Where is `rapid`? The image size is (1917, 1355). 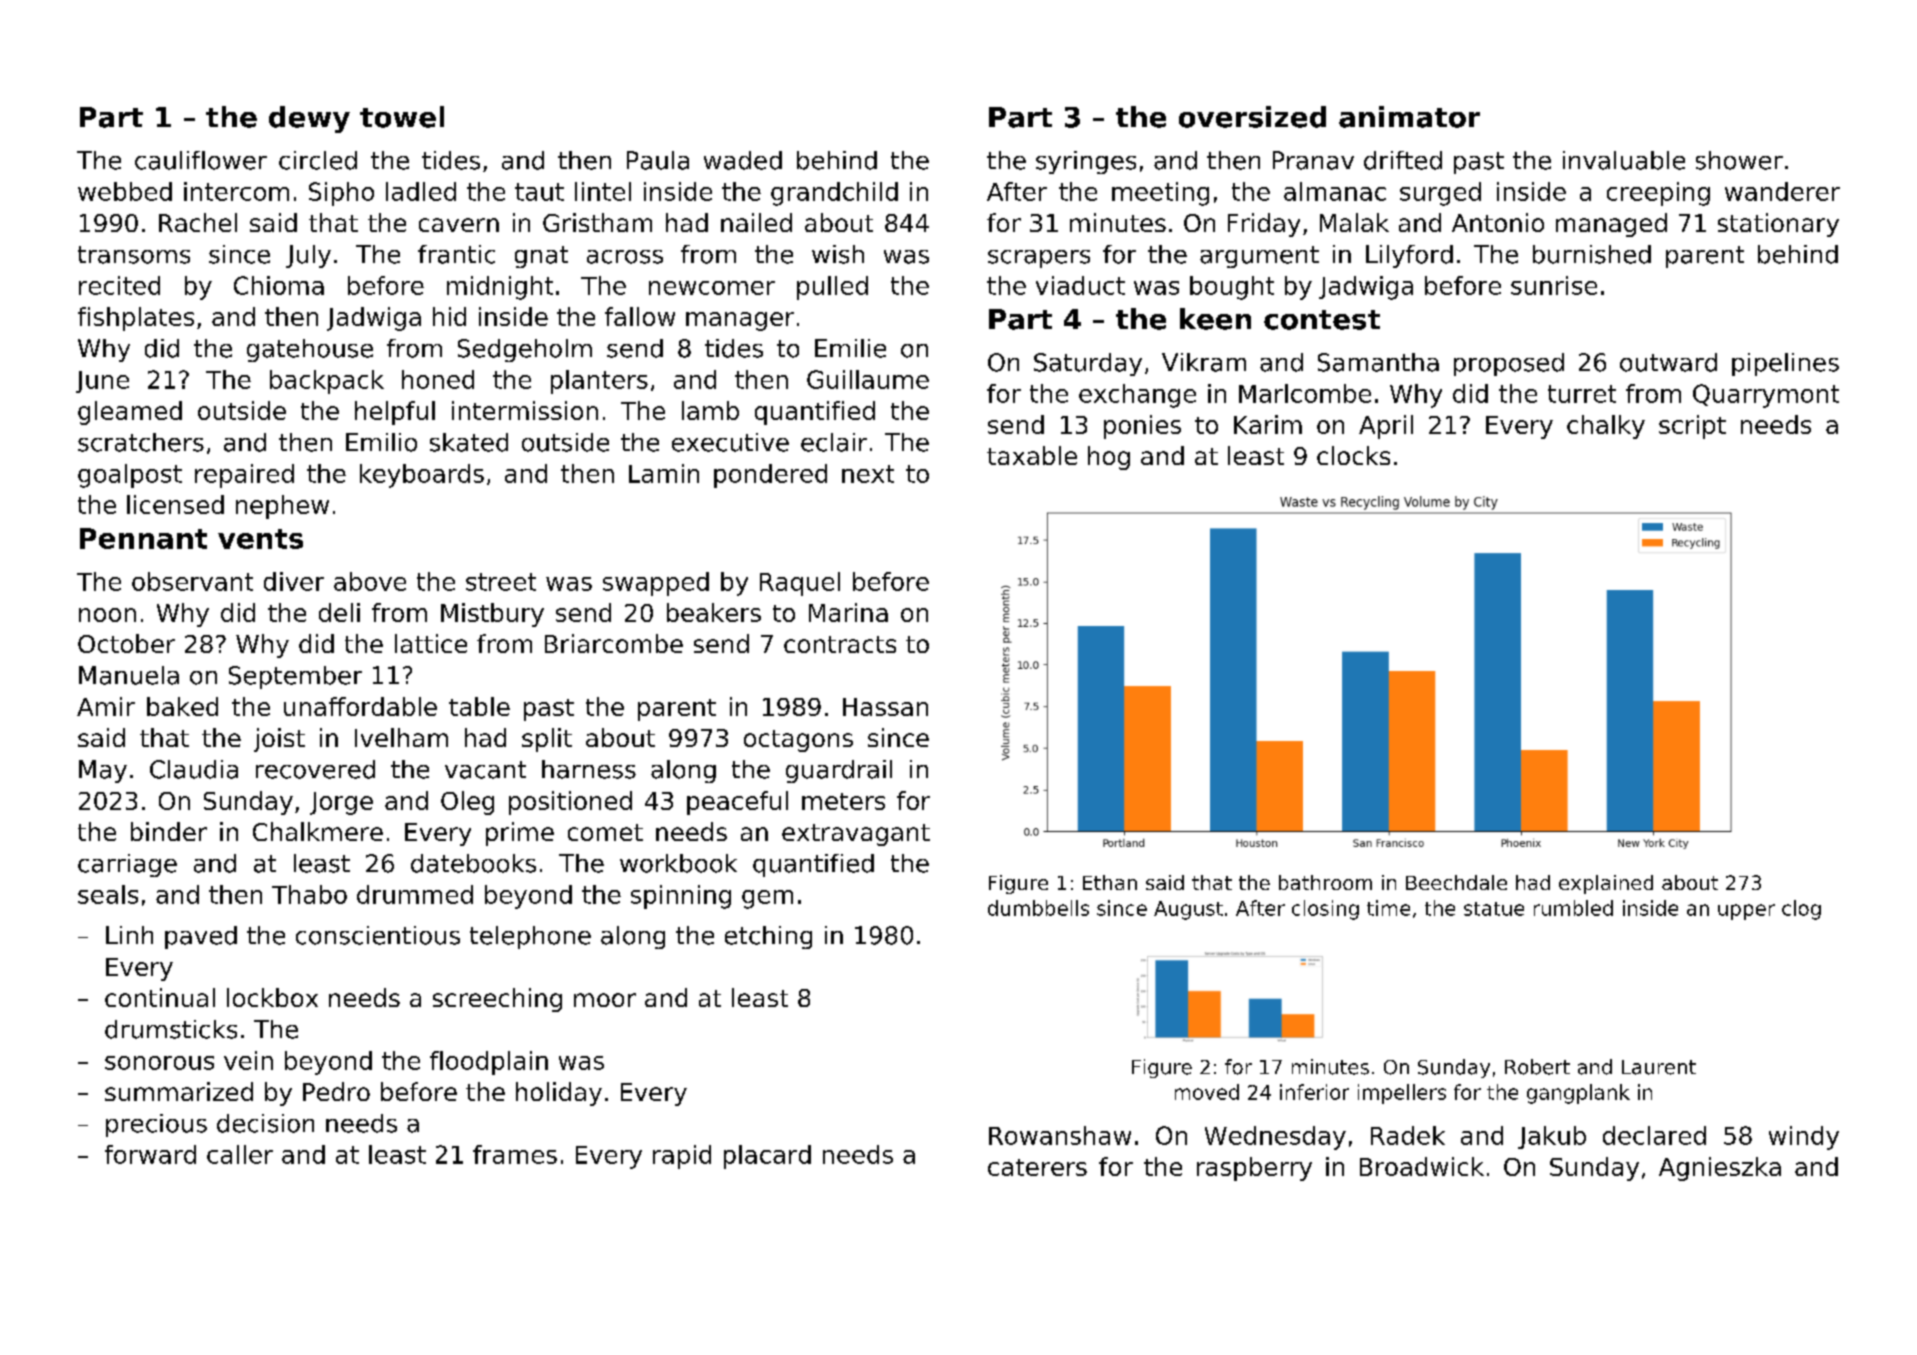
rapid is located at coordinates (682, 1157).
